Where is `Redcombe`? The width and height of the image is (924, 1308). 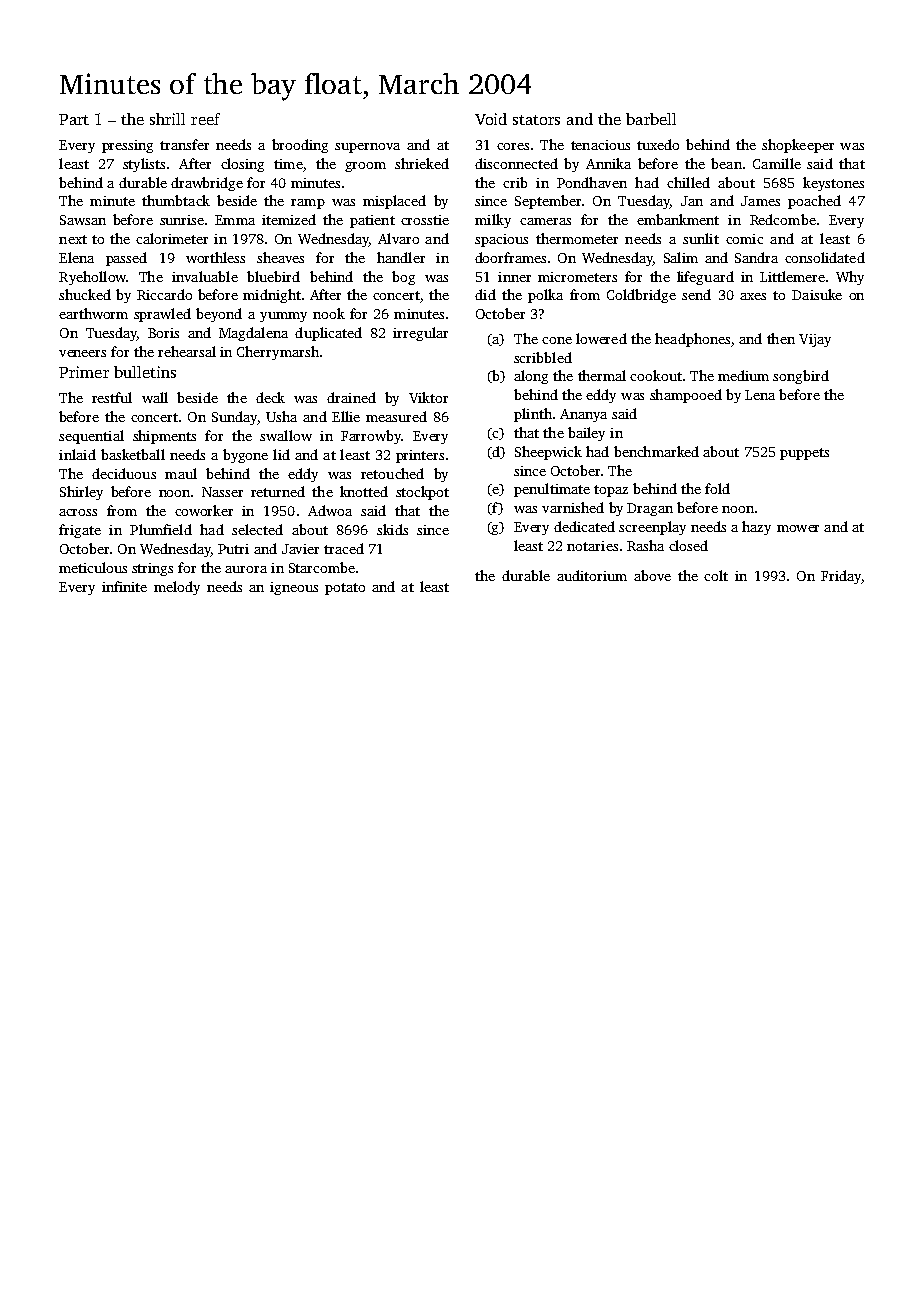
Redcombe is located at coordinates (783, 219).
